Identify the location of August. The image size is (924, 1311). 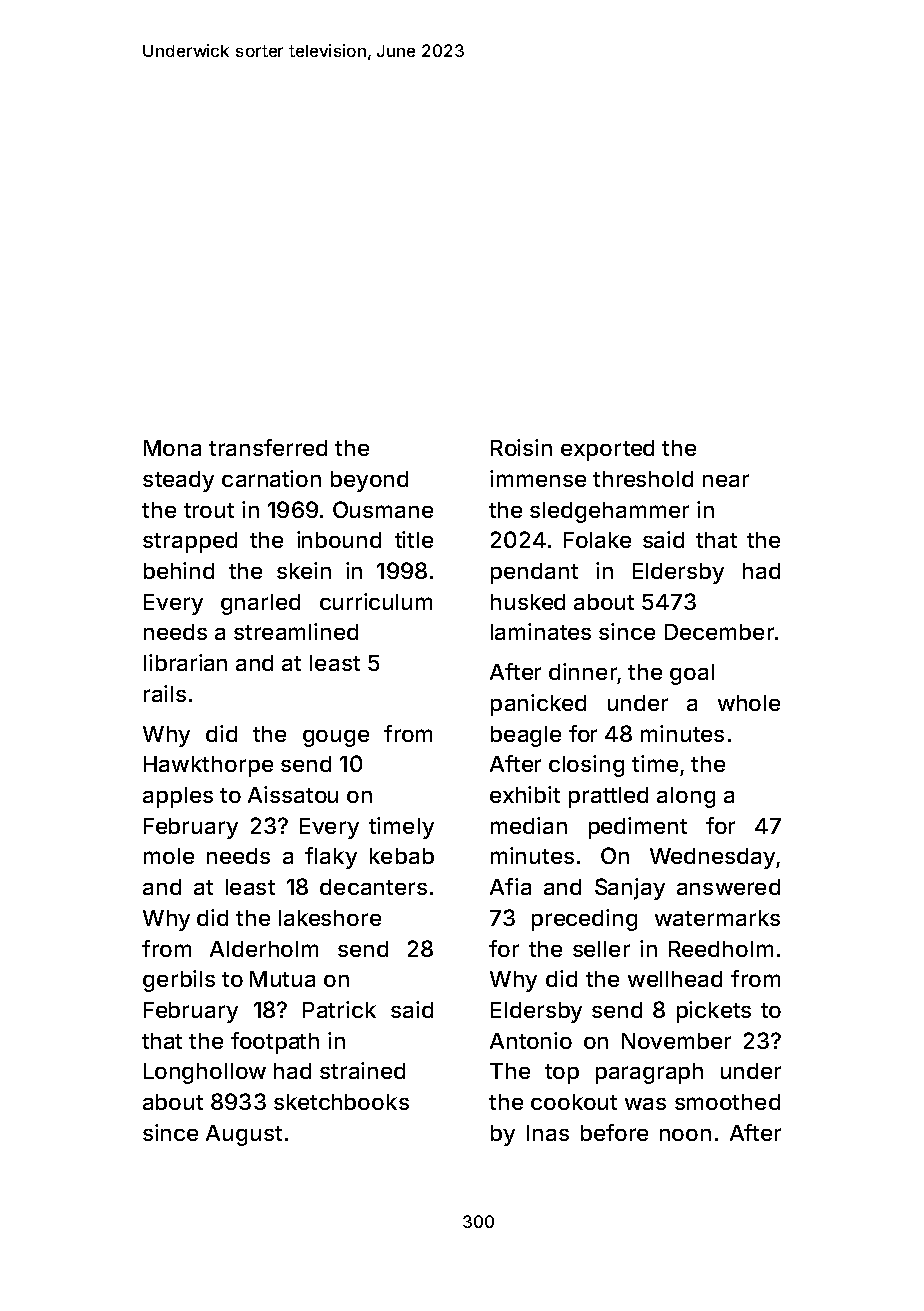
(244, 1135).
